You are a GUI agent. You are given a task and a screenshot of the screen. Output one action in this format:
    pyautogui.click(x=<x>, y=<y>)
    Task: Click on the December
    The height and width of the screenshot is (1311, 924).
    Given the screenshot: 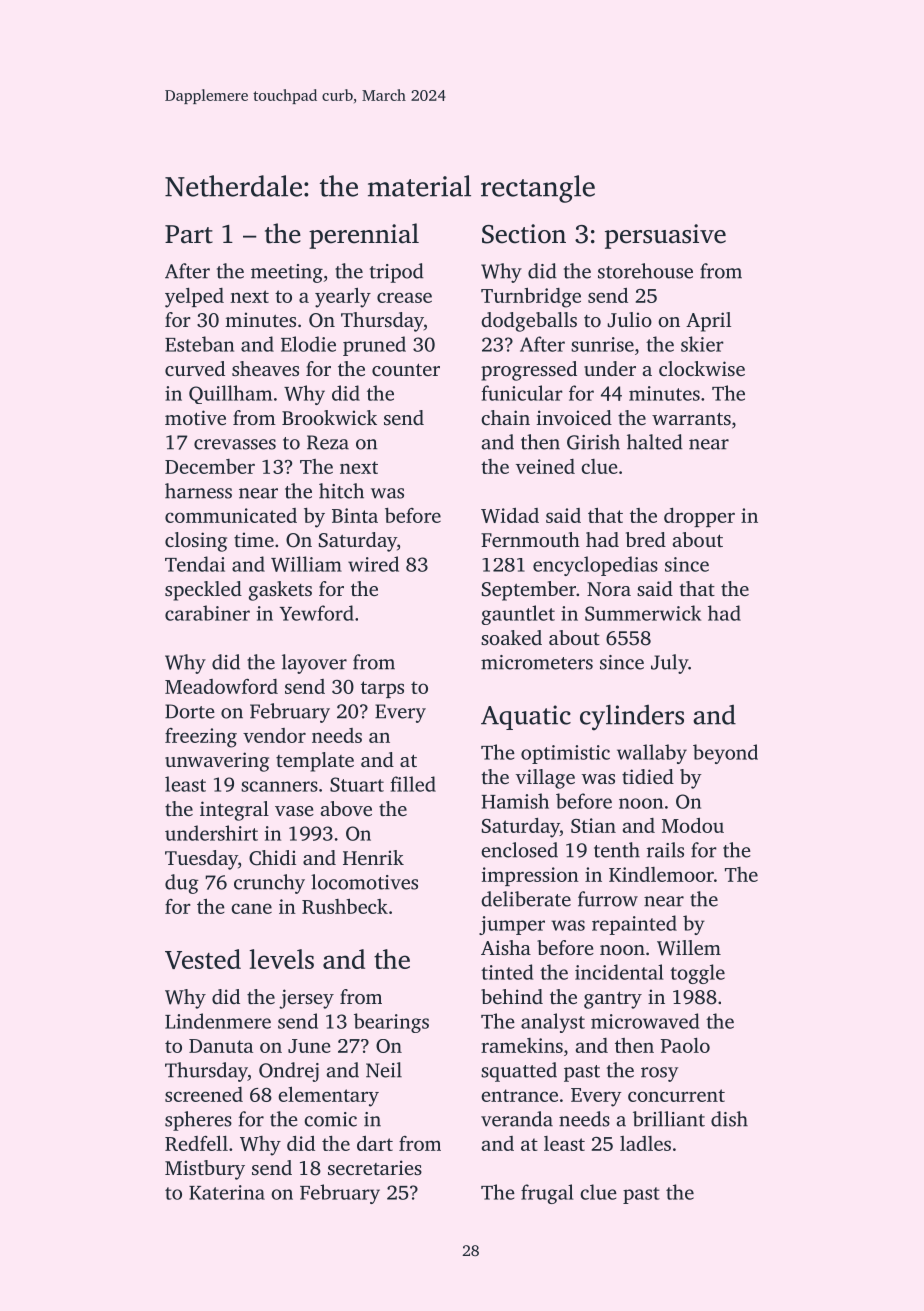 What is the action you would take?
    pyautogui.click(x=210, y=466)
